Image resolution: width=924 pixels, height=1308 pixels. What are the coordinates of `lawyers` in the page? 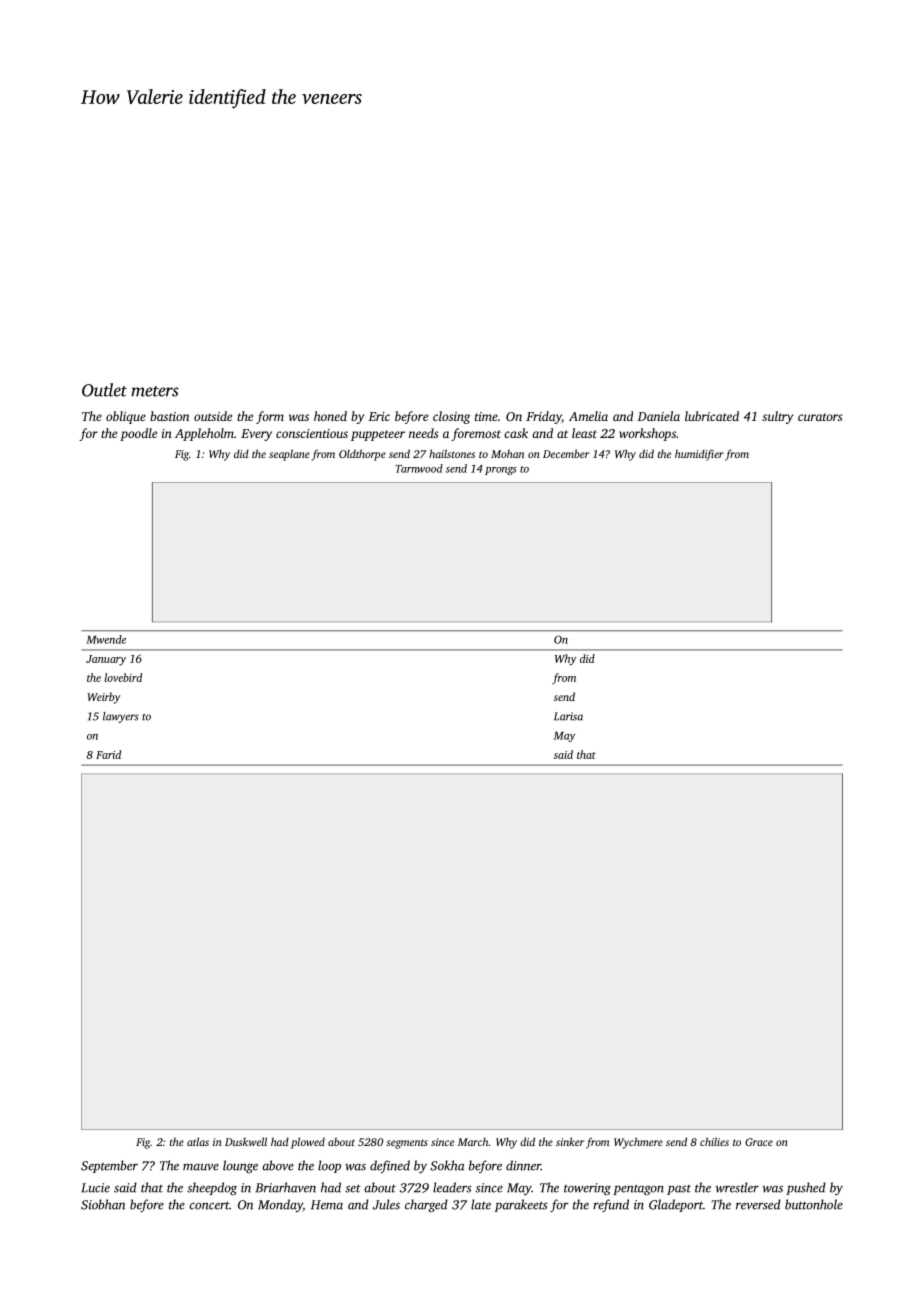 It's located at (121, 717).
